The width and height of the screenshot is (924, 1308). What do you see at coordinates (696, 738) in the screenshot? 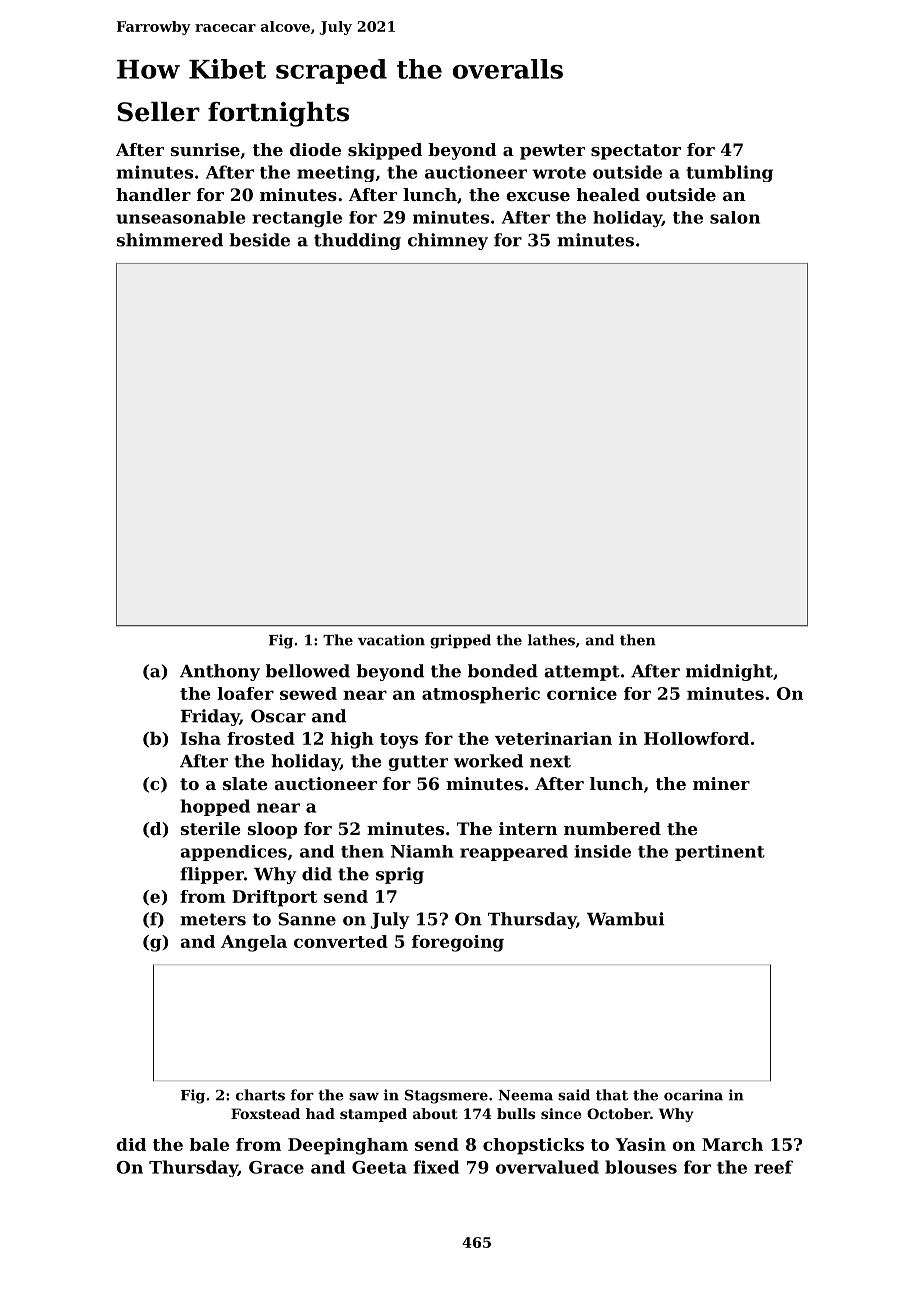
I see `Hollowford` at bounding box center [696, 738].
